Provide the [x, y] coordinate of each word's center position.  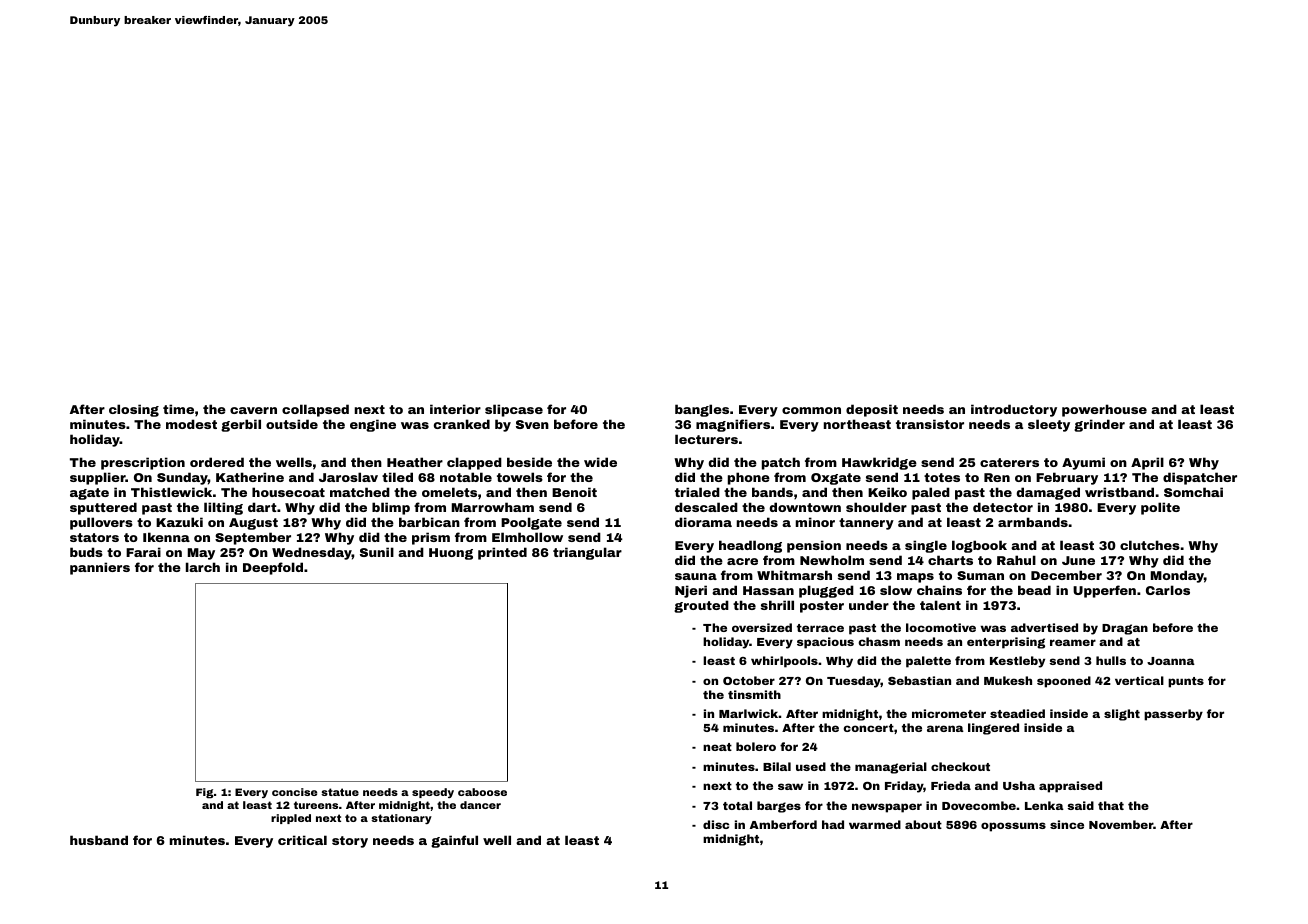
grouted [701, 606]
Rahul [1016, 560]
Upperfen [1104, 591]
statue [340, 792]
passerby [1173, 715]
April [1147, 463]
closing [134, 410]
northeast [857, 424]
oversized [762, 627]
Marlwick [749, 713]
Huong [451, 554]
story [350, 842]
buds [86, 552]
